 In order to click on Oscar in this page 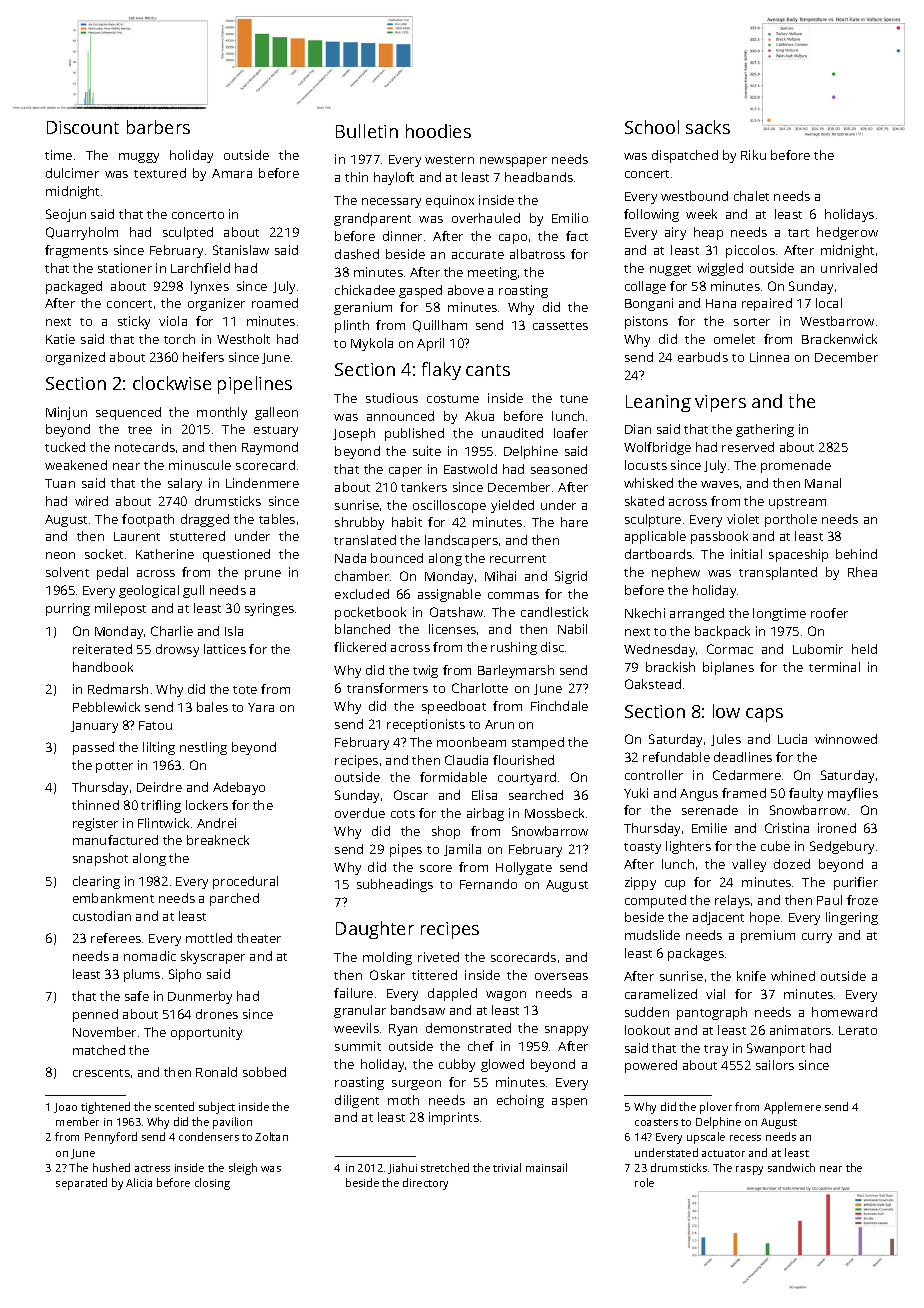, I will do `click(411, 795)`.
